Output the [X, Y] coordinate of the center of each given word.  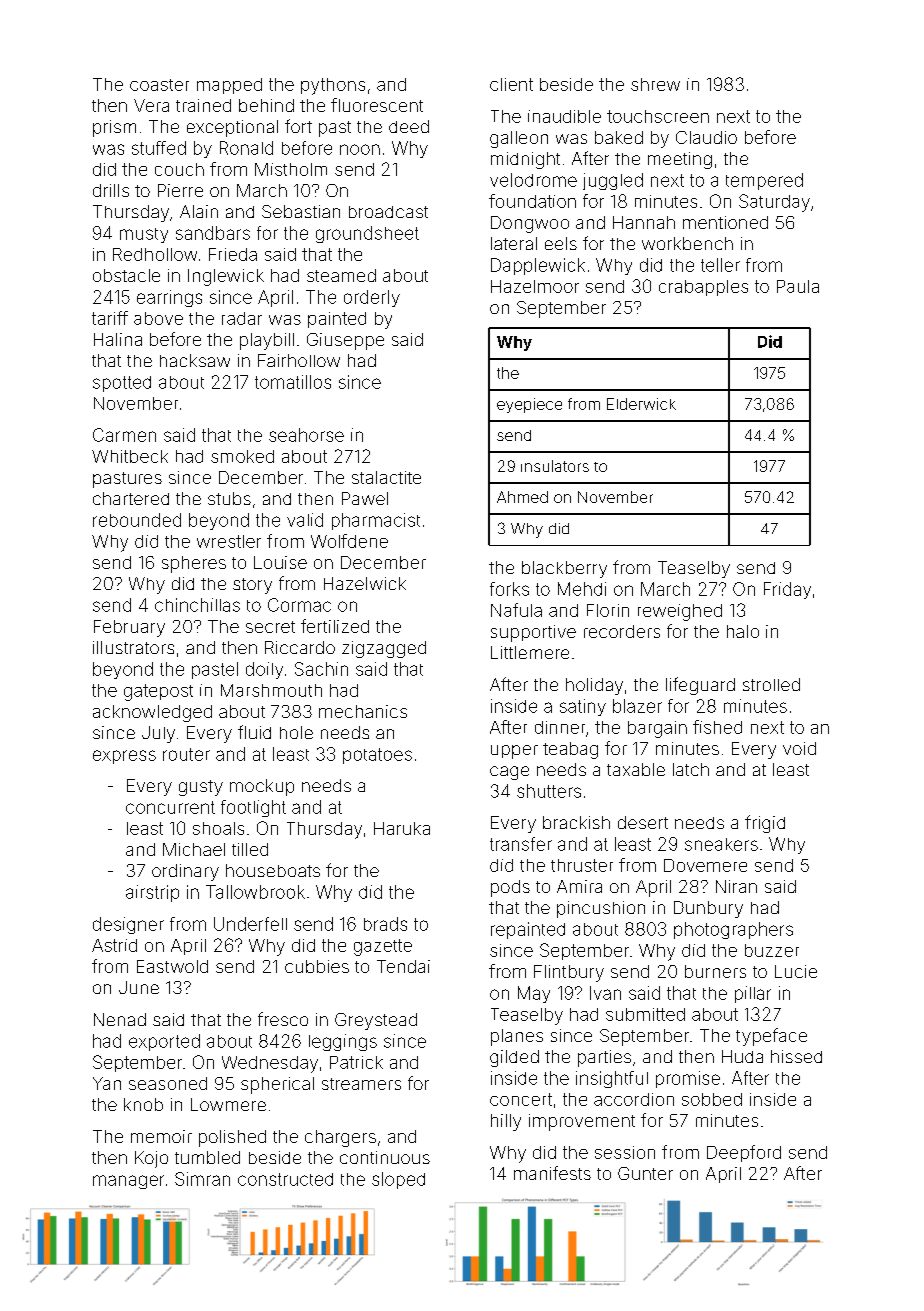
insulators [555, 466]
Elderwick [641, 404]
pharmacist [376, 521]
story [252, 586]
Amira [579, 886]
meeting [680, 160]
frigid [765, 824]
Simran [202, 1179]
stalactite [386, 477]
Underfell [250, 924]
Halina [118, 339]
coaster [159, 85]
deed [409, 126]
